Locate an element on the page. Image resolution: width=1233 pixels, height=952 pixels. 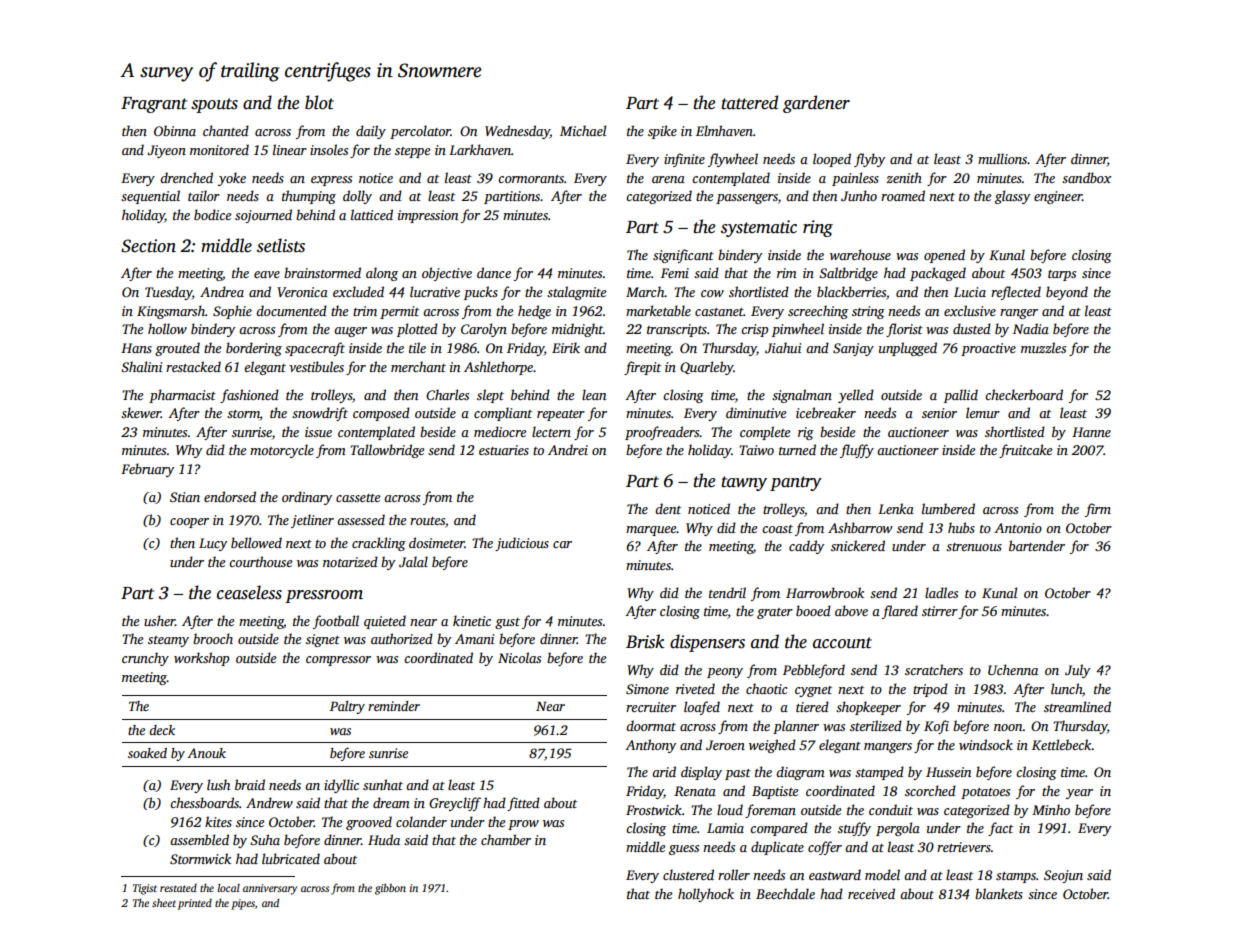
Junho is located at coordinates (859, 195).
